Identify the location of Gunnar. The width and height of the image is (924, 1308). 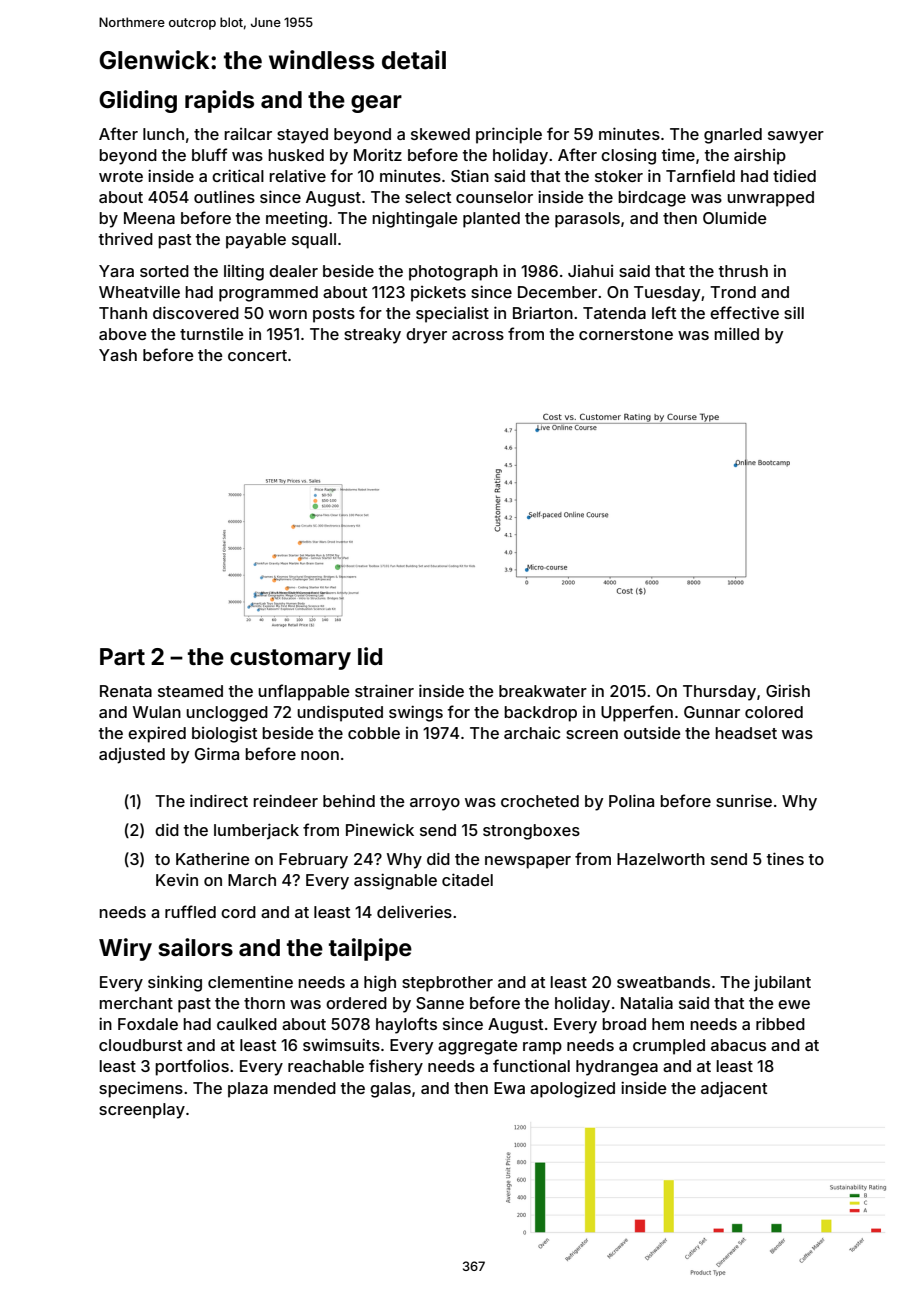
(712, 712).
